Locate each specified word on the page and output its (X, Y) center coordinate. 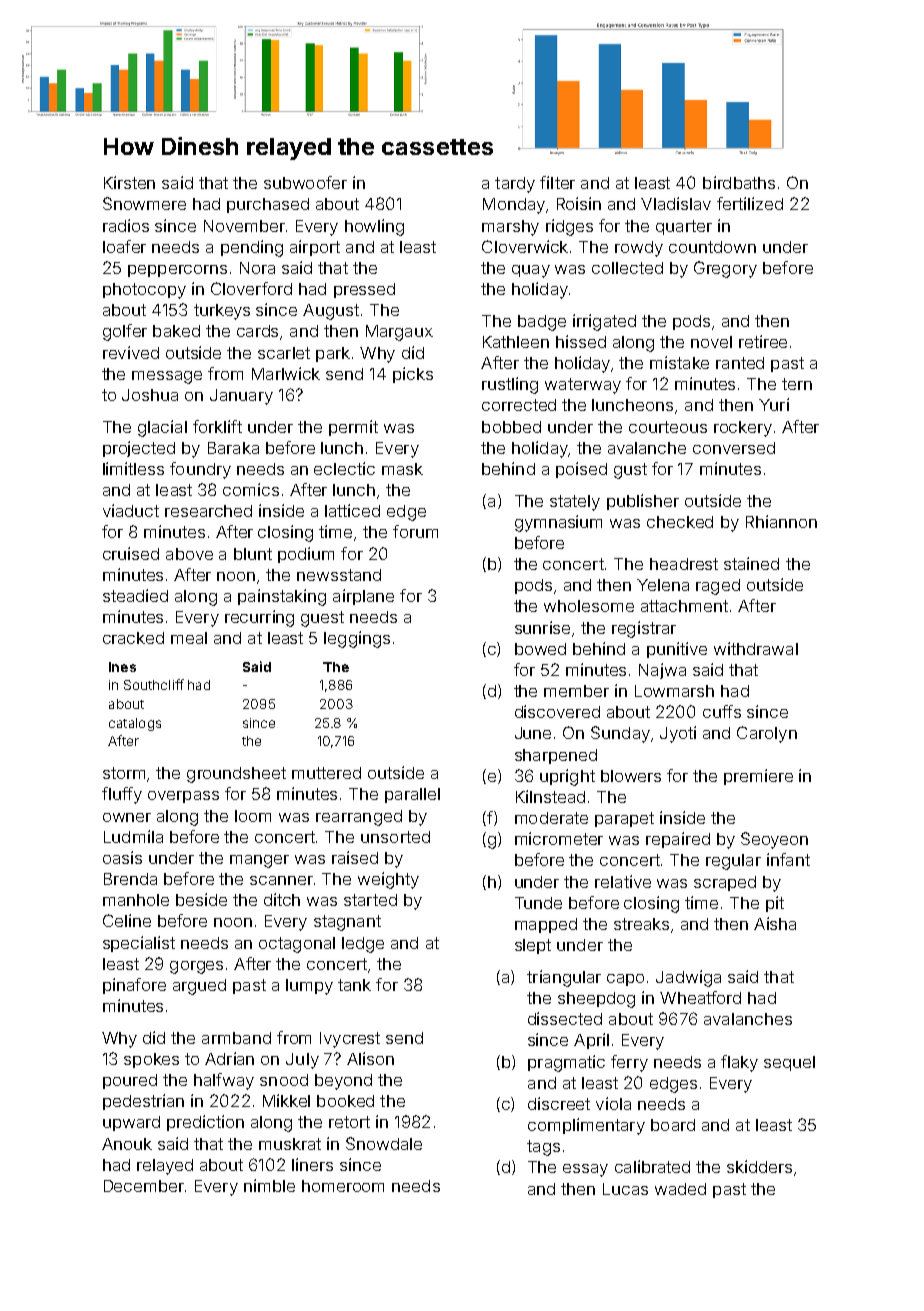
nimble (269, 1185)
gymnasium (558, 523)
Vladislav (676, 203)
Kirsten (129, 182)
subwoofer (305, 182)
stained (751, 563)
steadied (135, 595)
